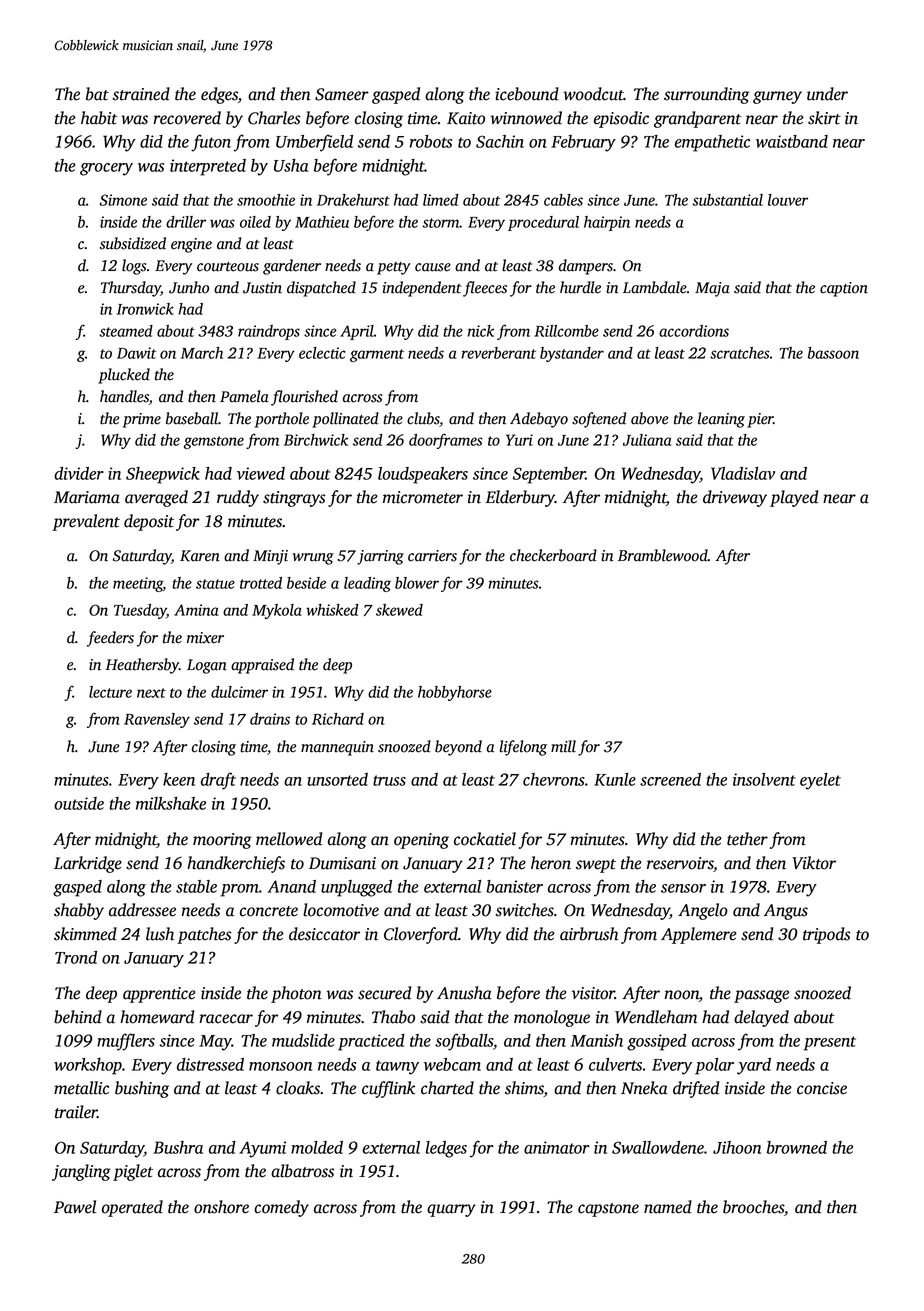 The width and height of the document is (924, 1311). What do you see at coordinates (777, 97) in the document?
I see `gurney` at bounding box center [777, 97].
